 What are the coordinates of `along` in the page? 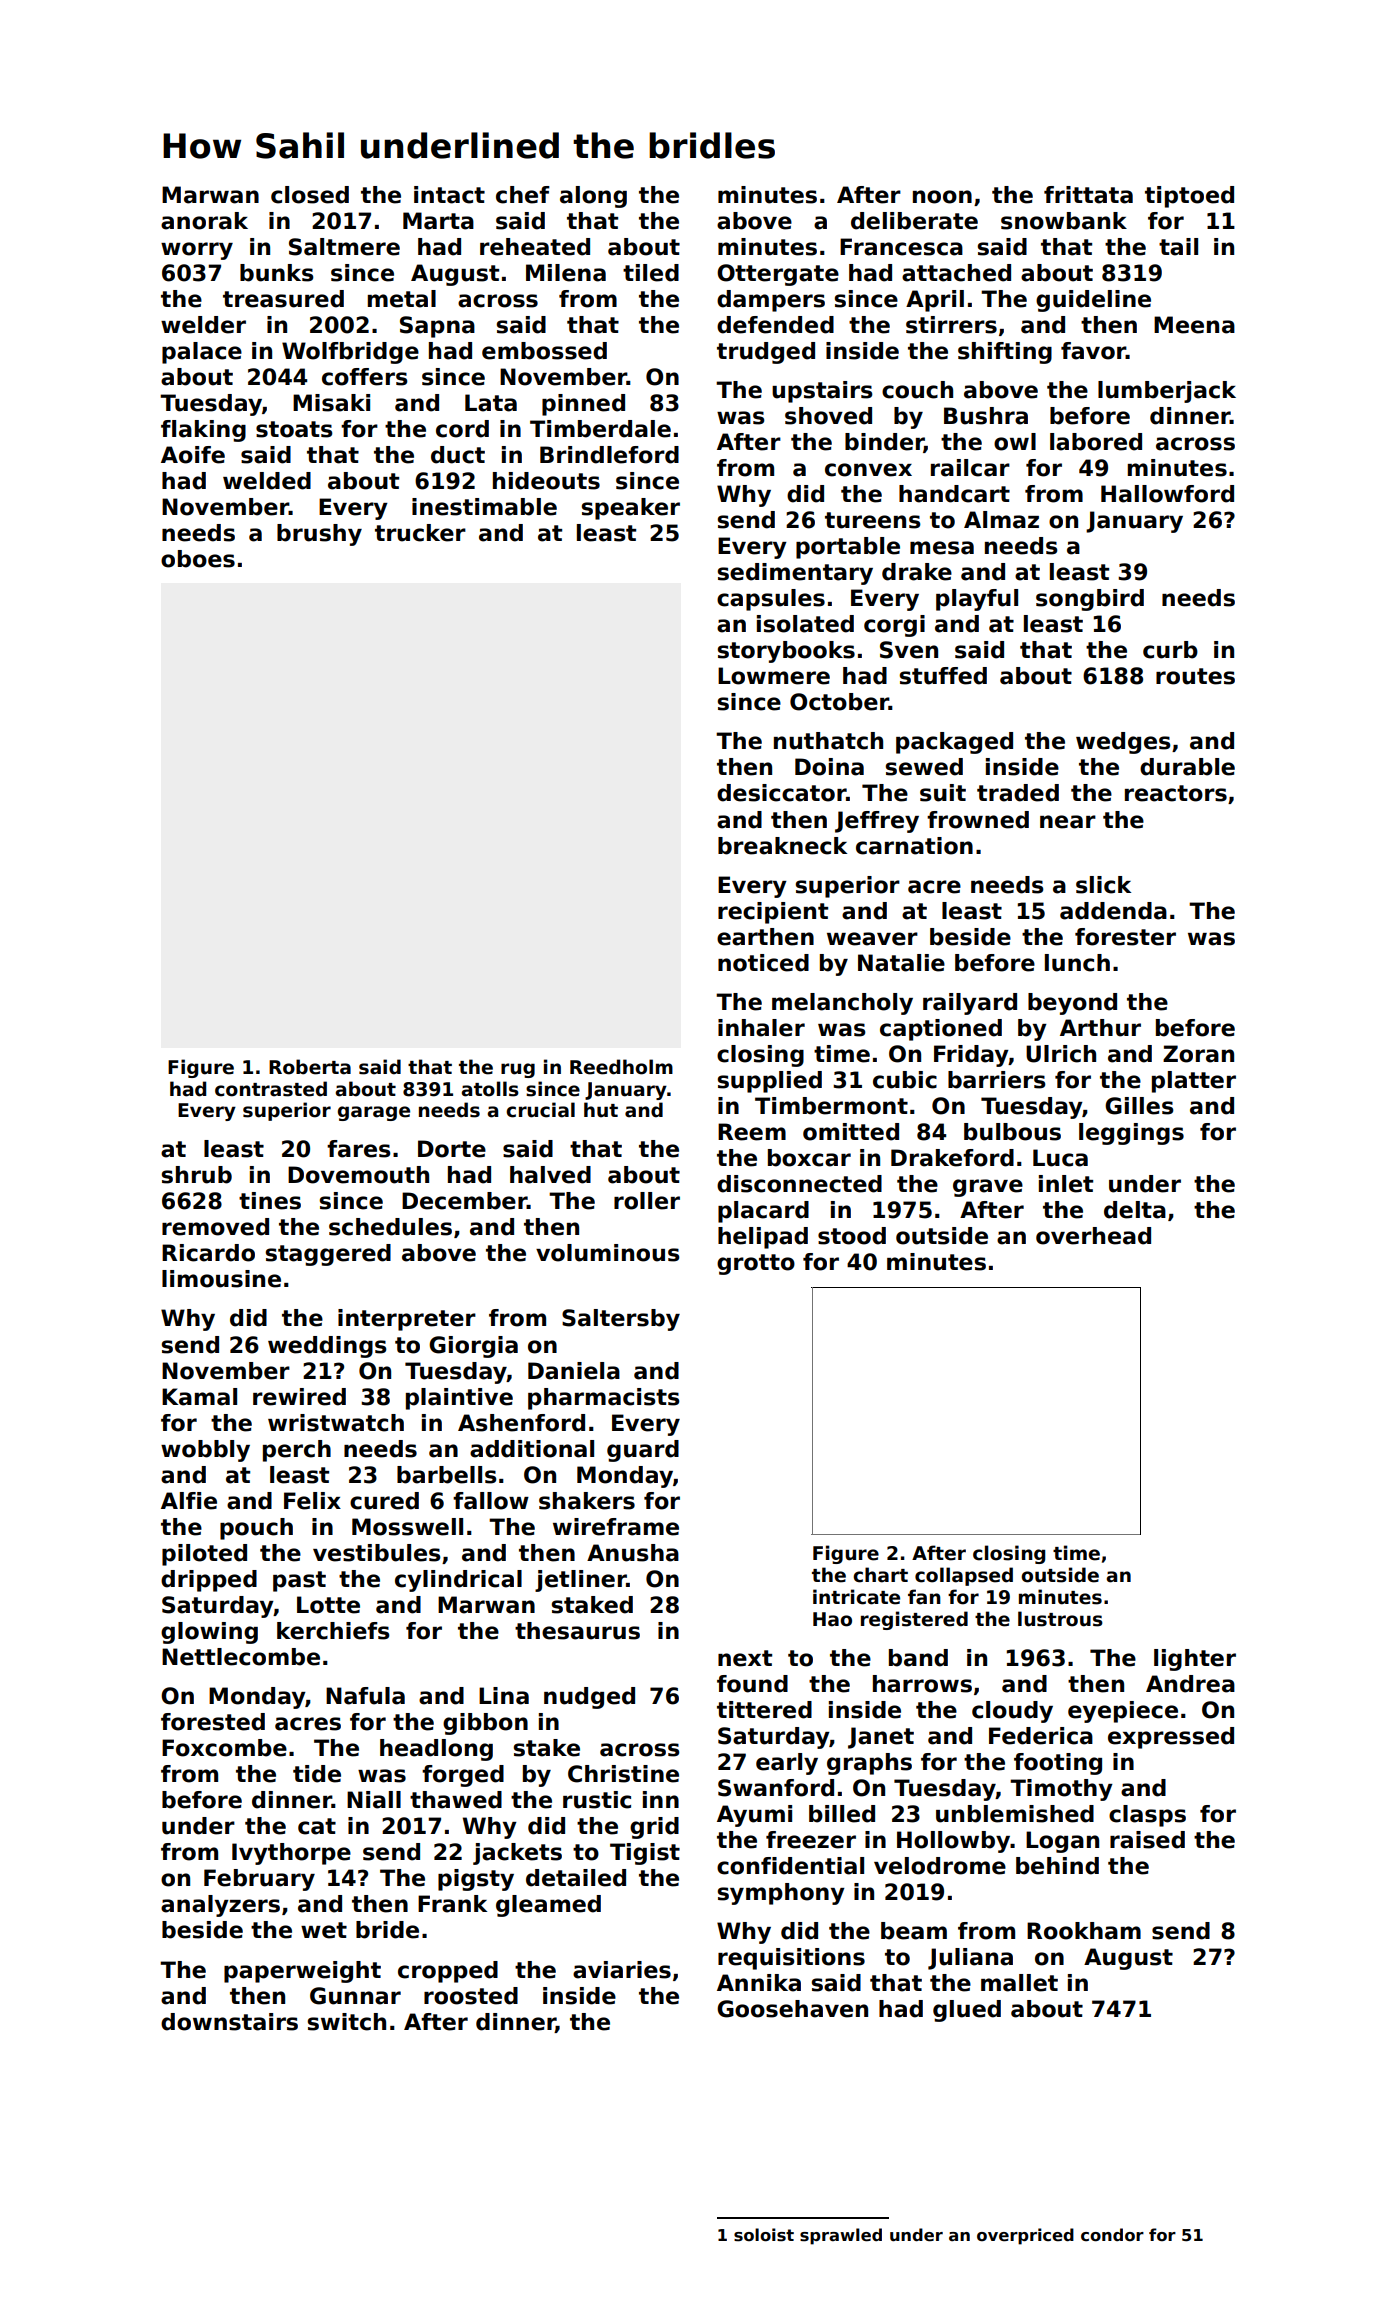 It's located at (593, 197).
